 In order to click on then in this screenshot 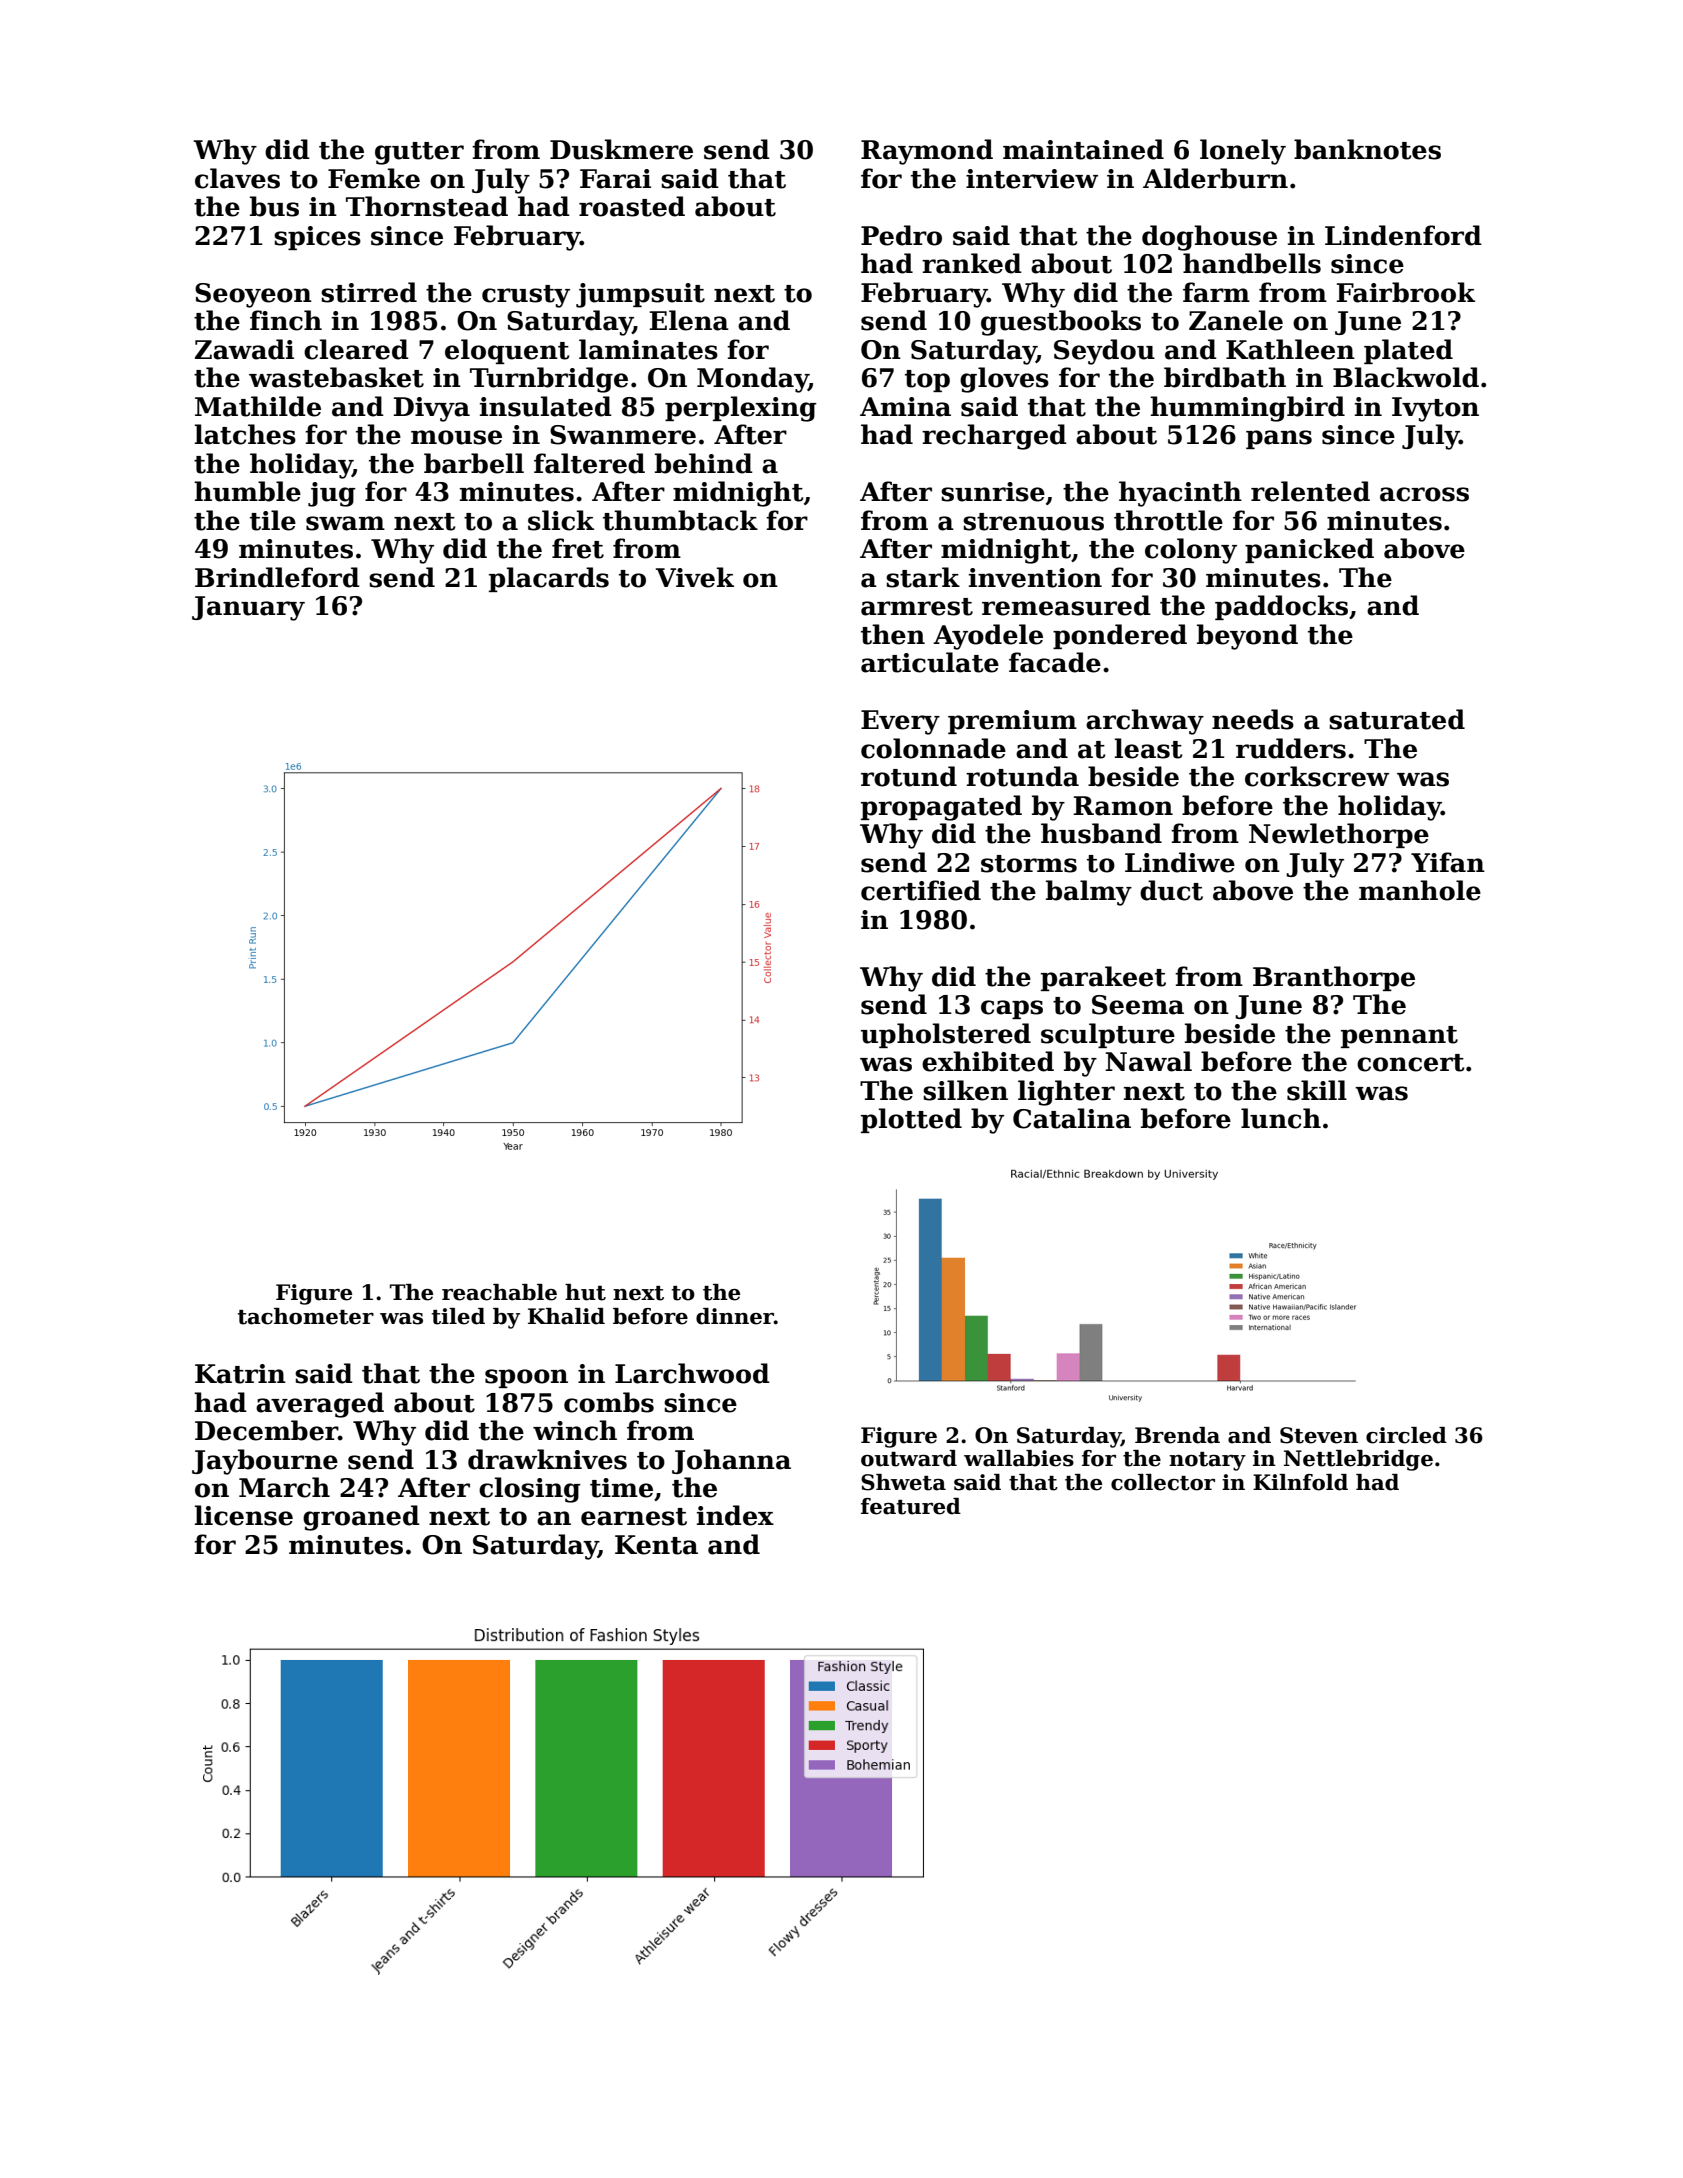, I will do `click(893, 634)`.
